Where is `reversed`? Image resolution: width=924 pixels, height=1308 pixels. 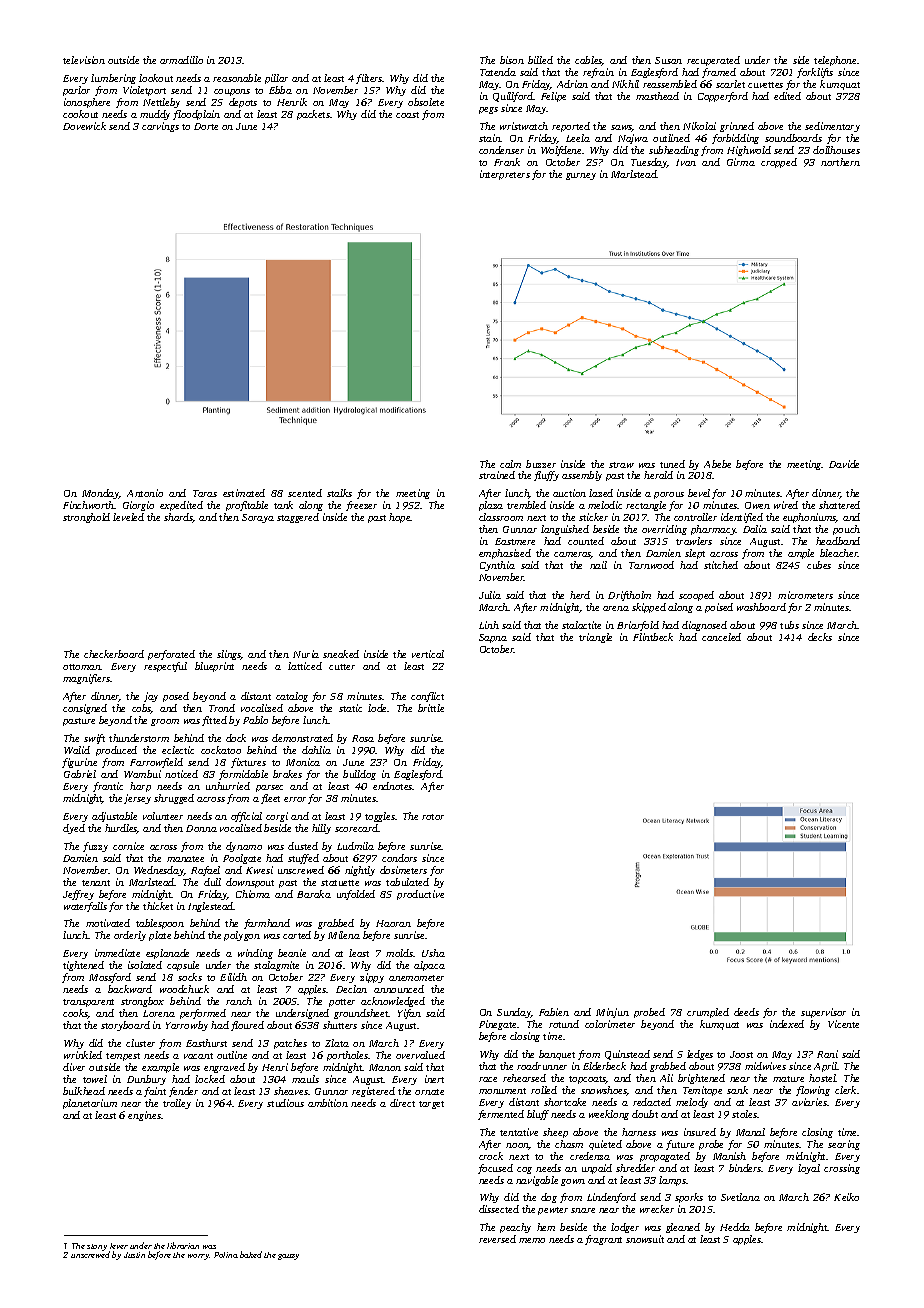
reversed is located at coordinates (497, 1239).
